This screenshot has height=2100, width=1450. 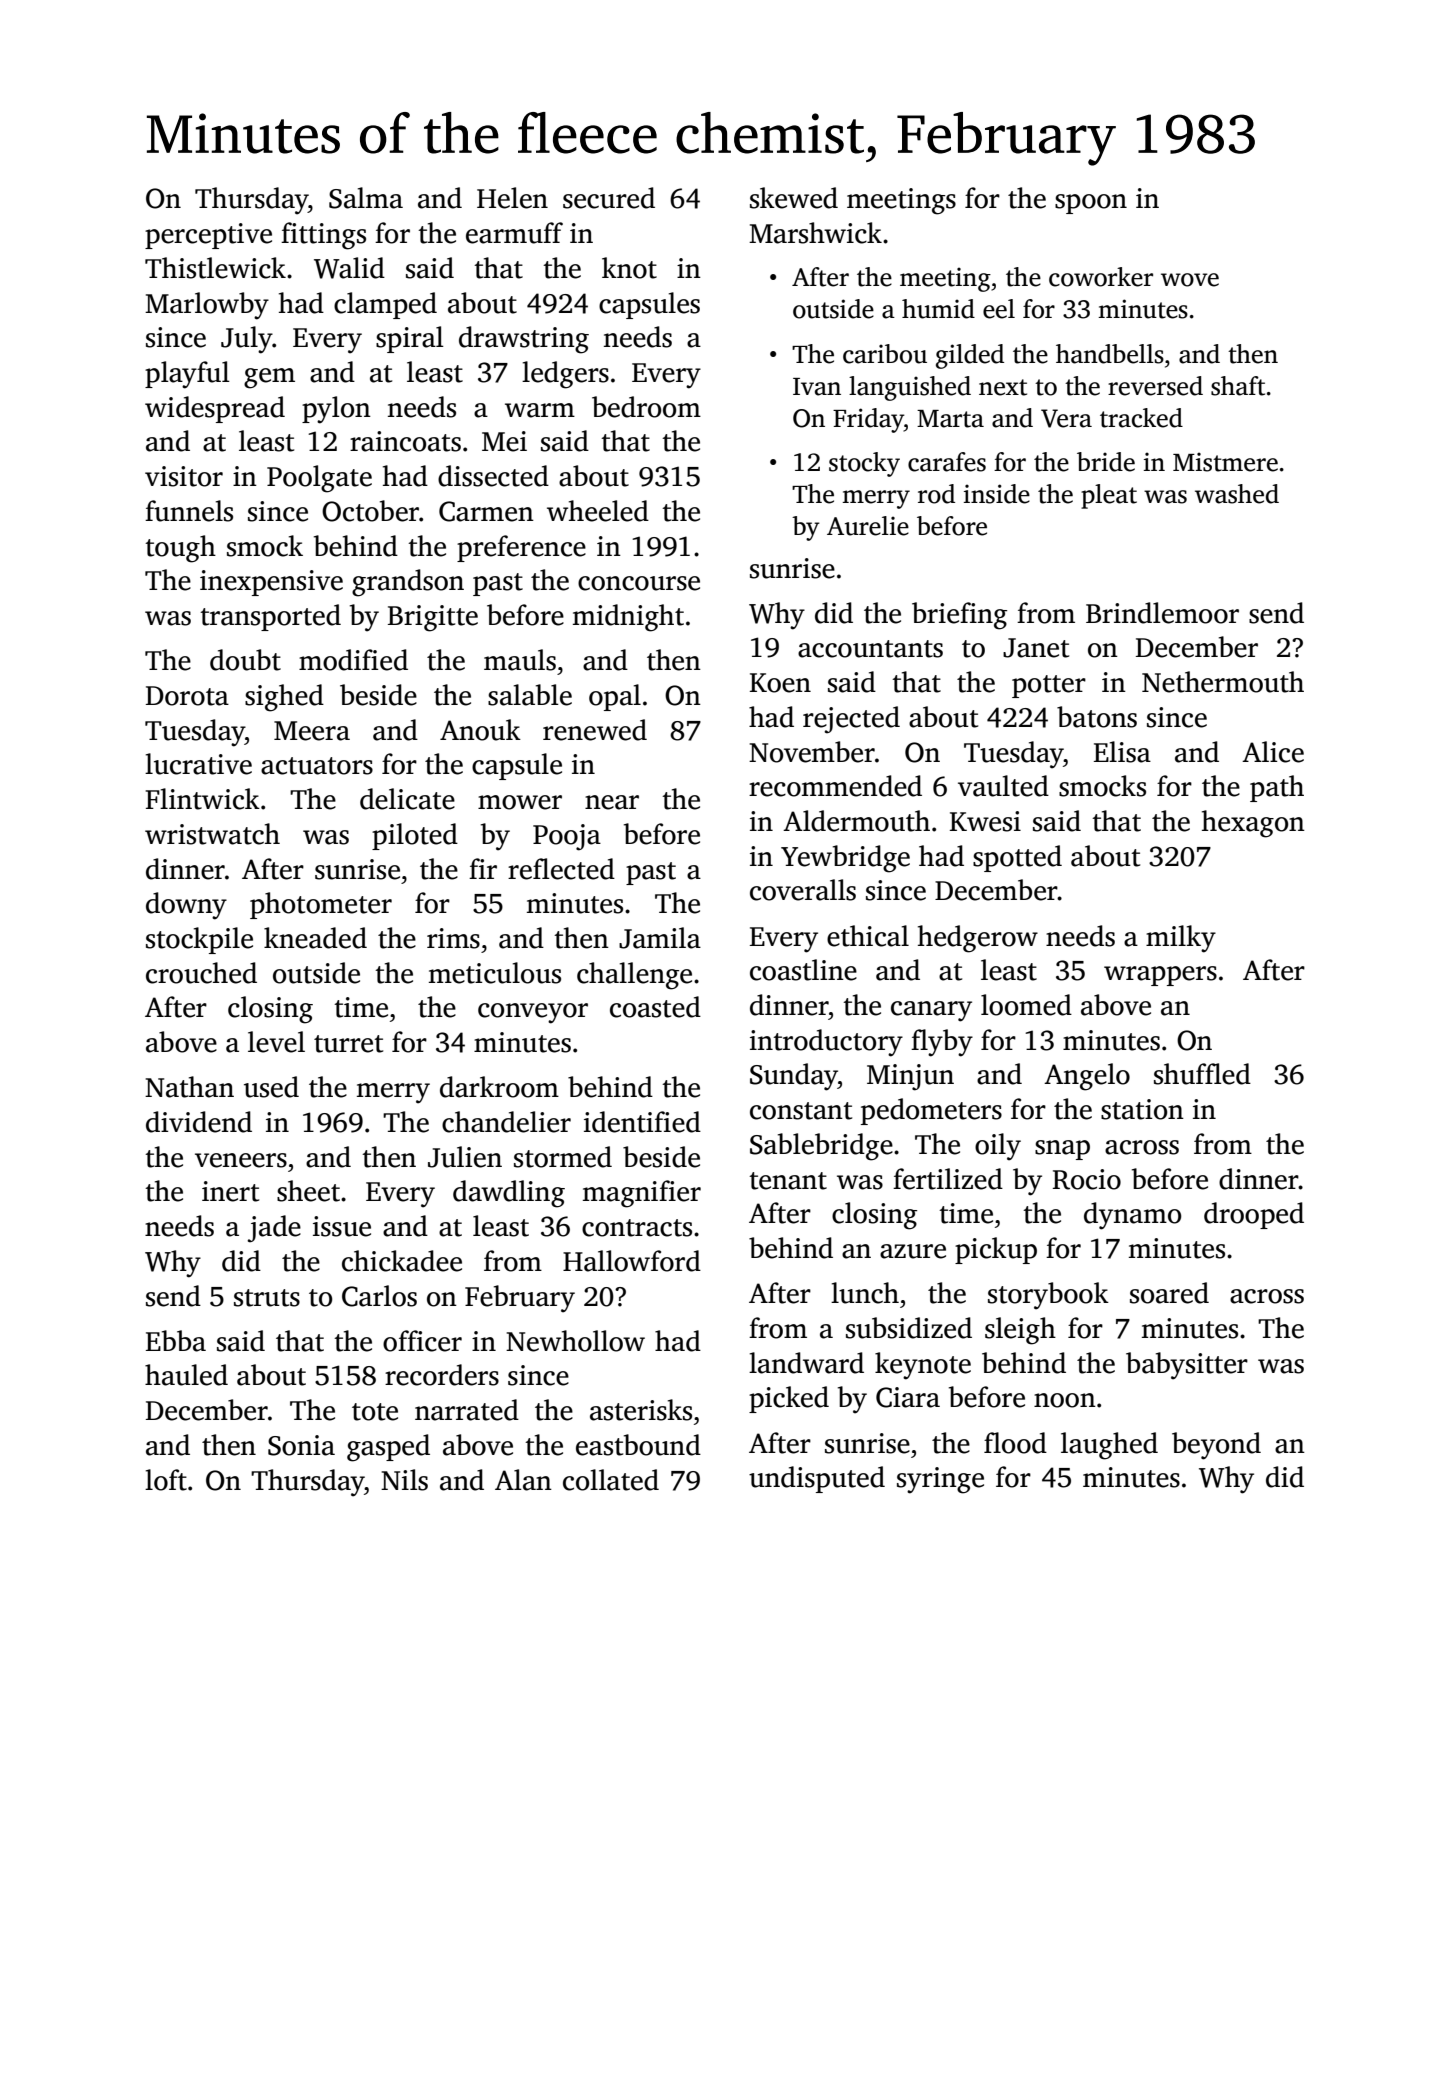 I want to click on perceptive, so click(x=208, y=236).
